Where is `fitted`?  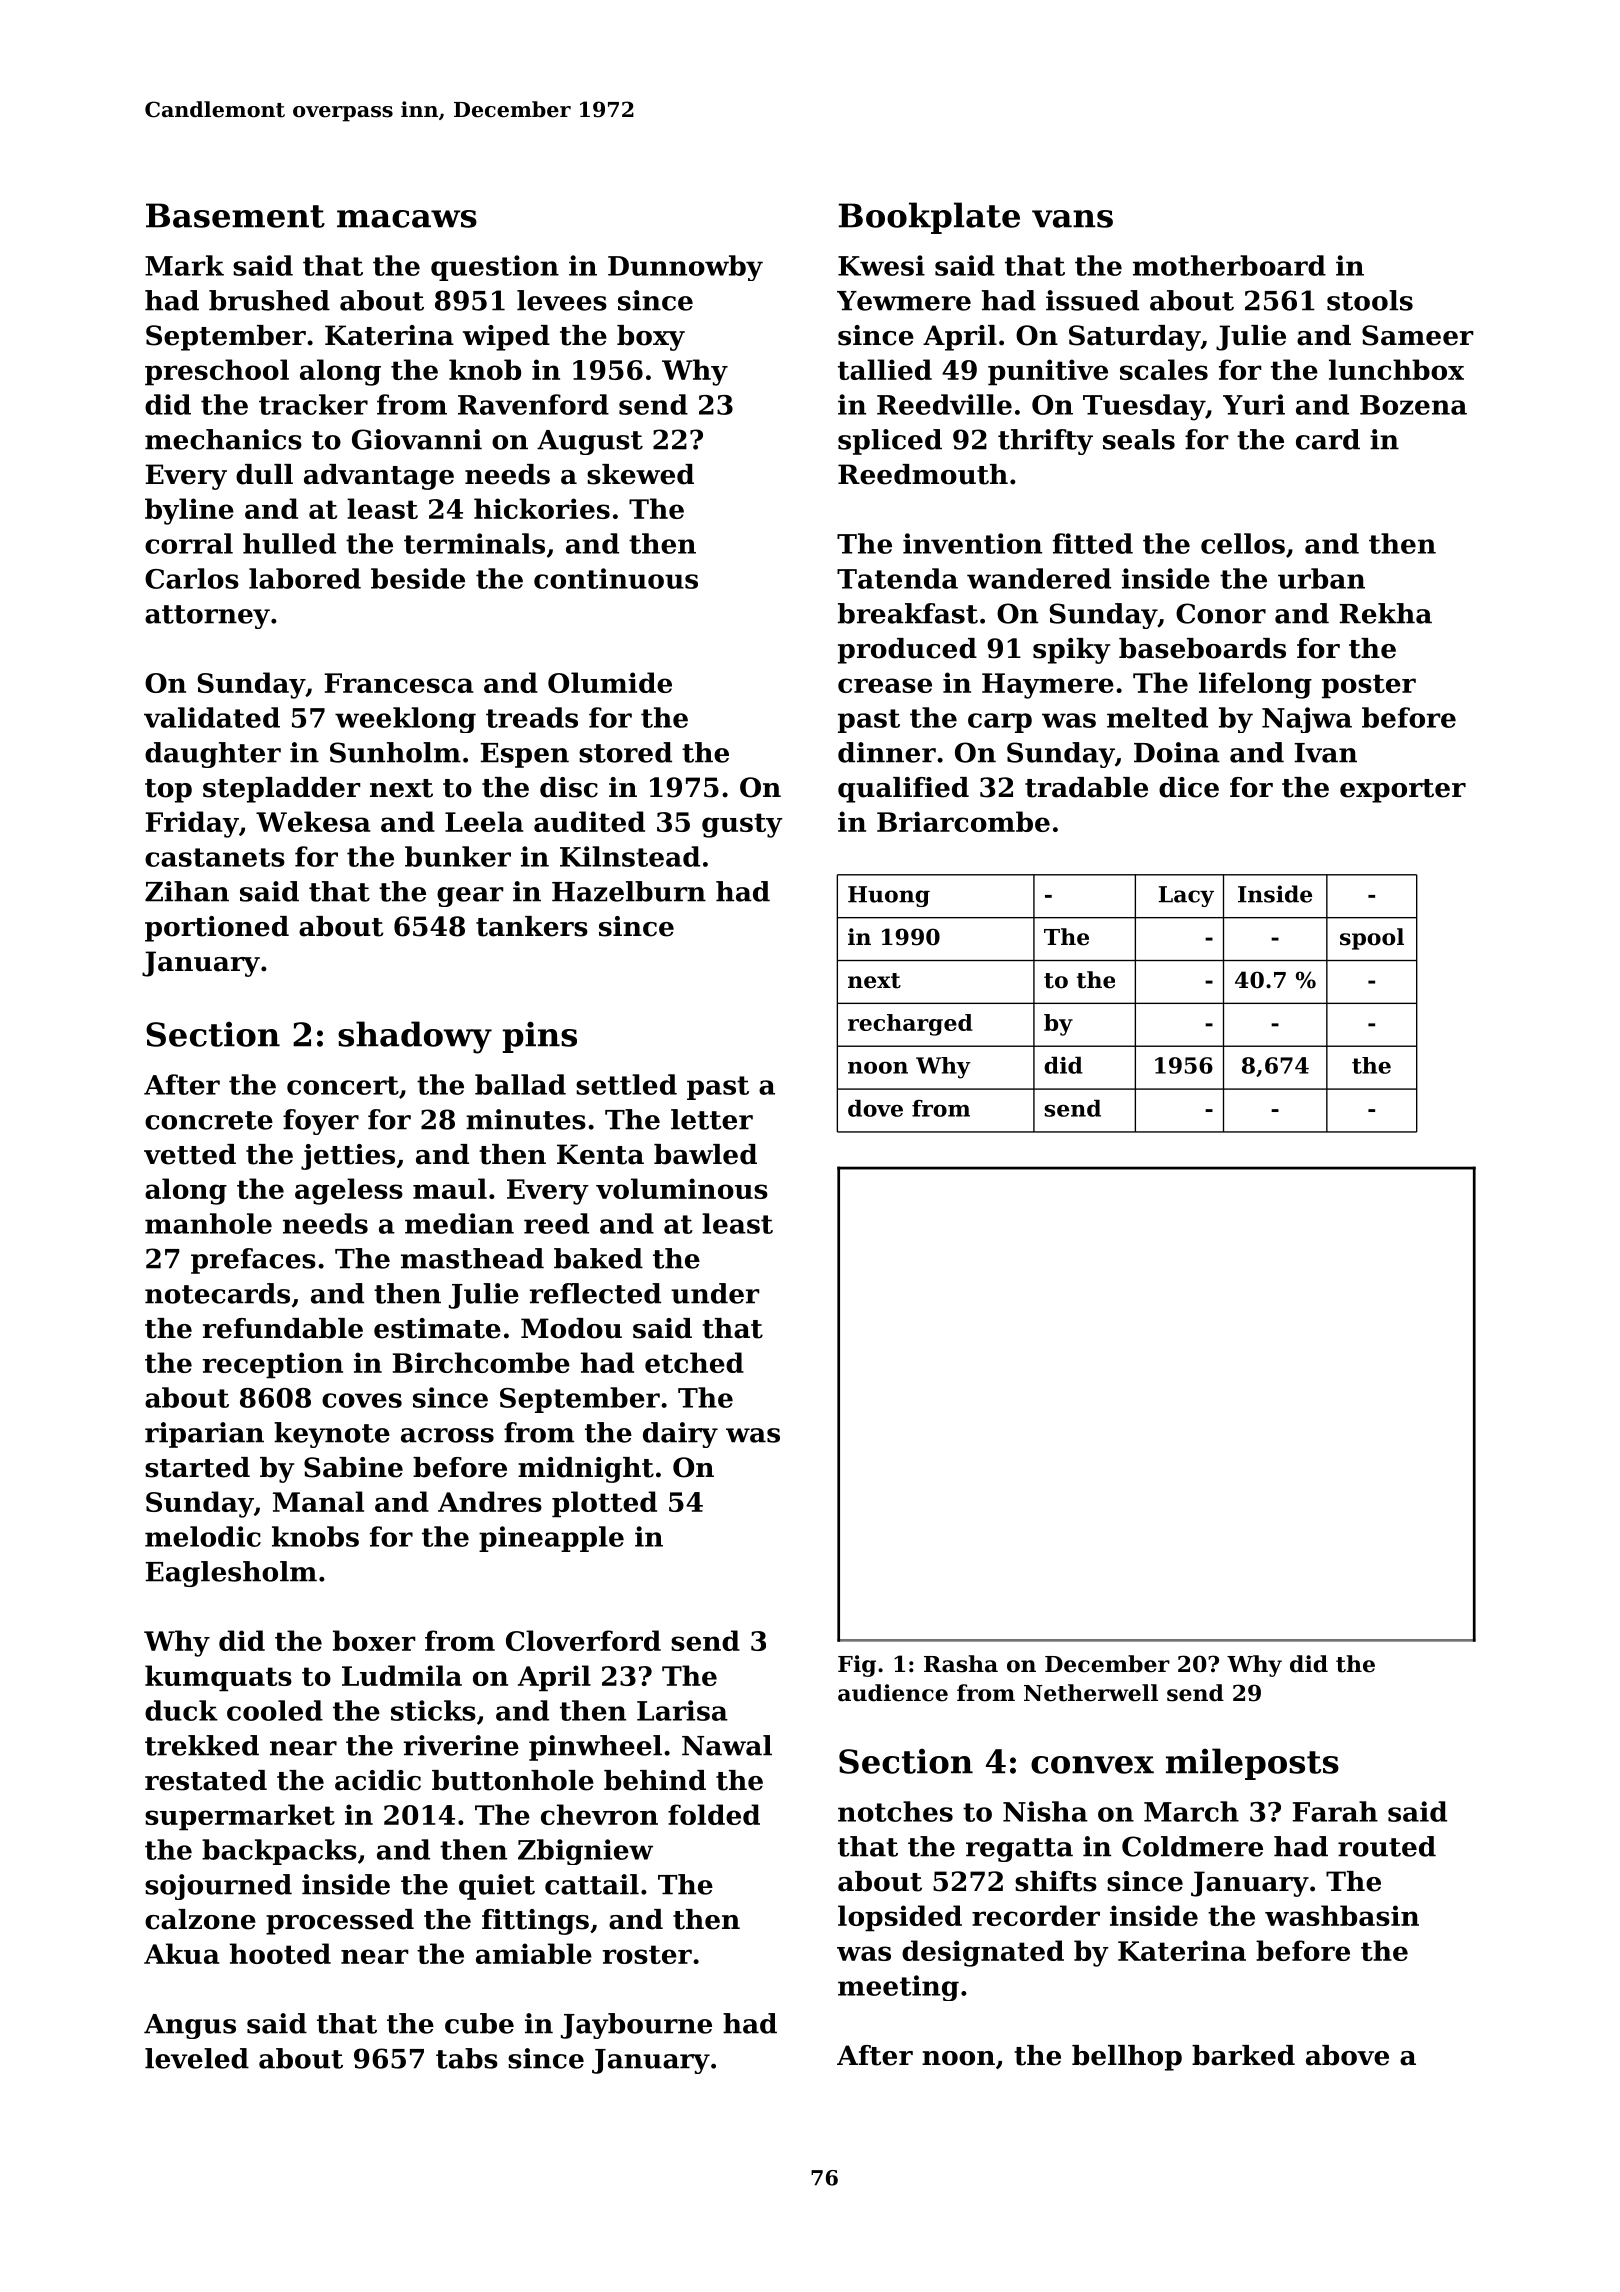 fitted is located at coordinates (1093, 543).
